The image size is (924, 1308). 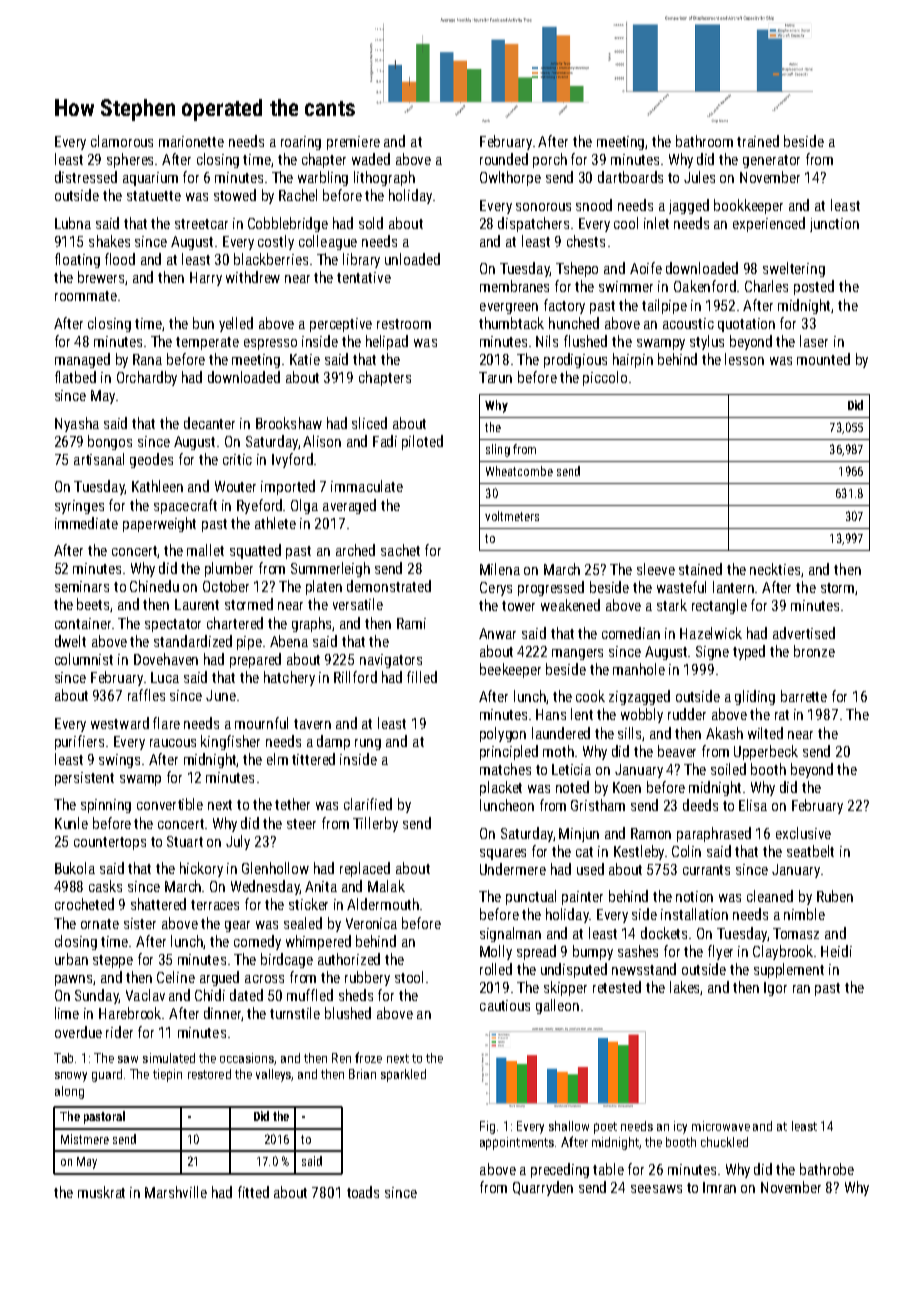 I want to click on Claybrook, so click(x=783, y=952).
